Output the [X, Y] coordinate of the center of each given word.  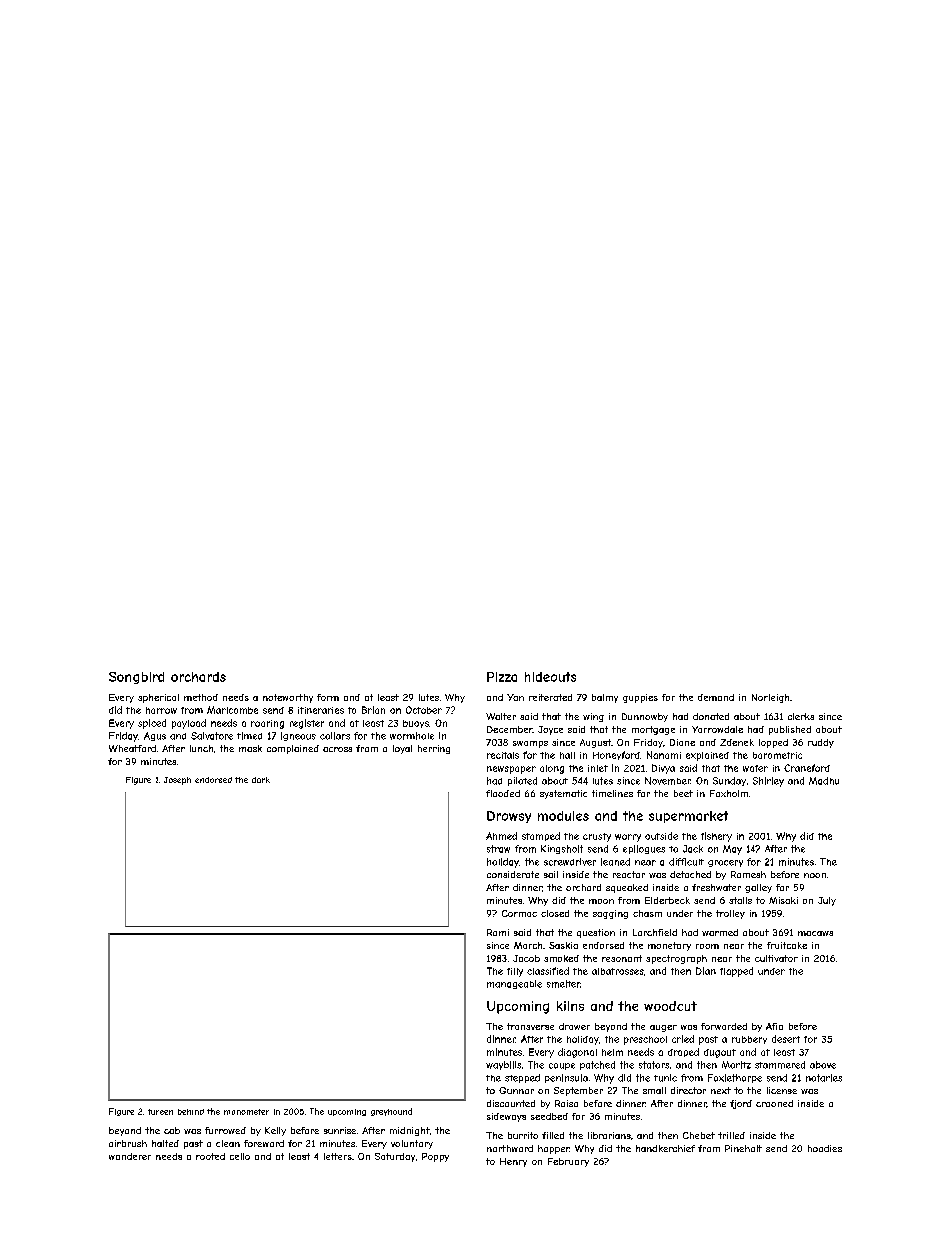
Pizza [502, 677]
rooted [210, 1156]
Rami [498, 932]
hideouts [550, 677]
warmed [720, 932]
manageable [514, 984]
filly [515, 972]
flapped [736, 972]
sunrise [340, 1130]
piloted [522, 781]
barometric [777, 755]
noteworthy [288, 698]
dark [261, 780]
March [528, 945]
